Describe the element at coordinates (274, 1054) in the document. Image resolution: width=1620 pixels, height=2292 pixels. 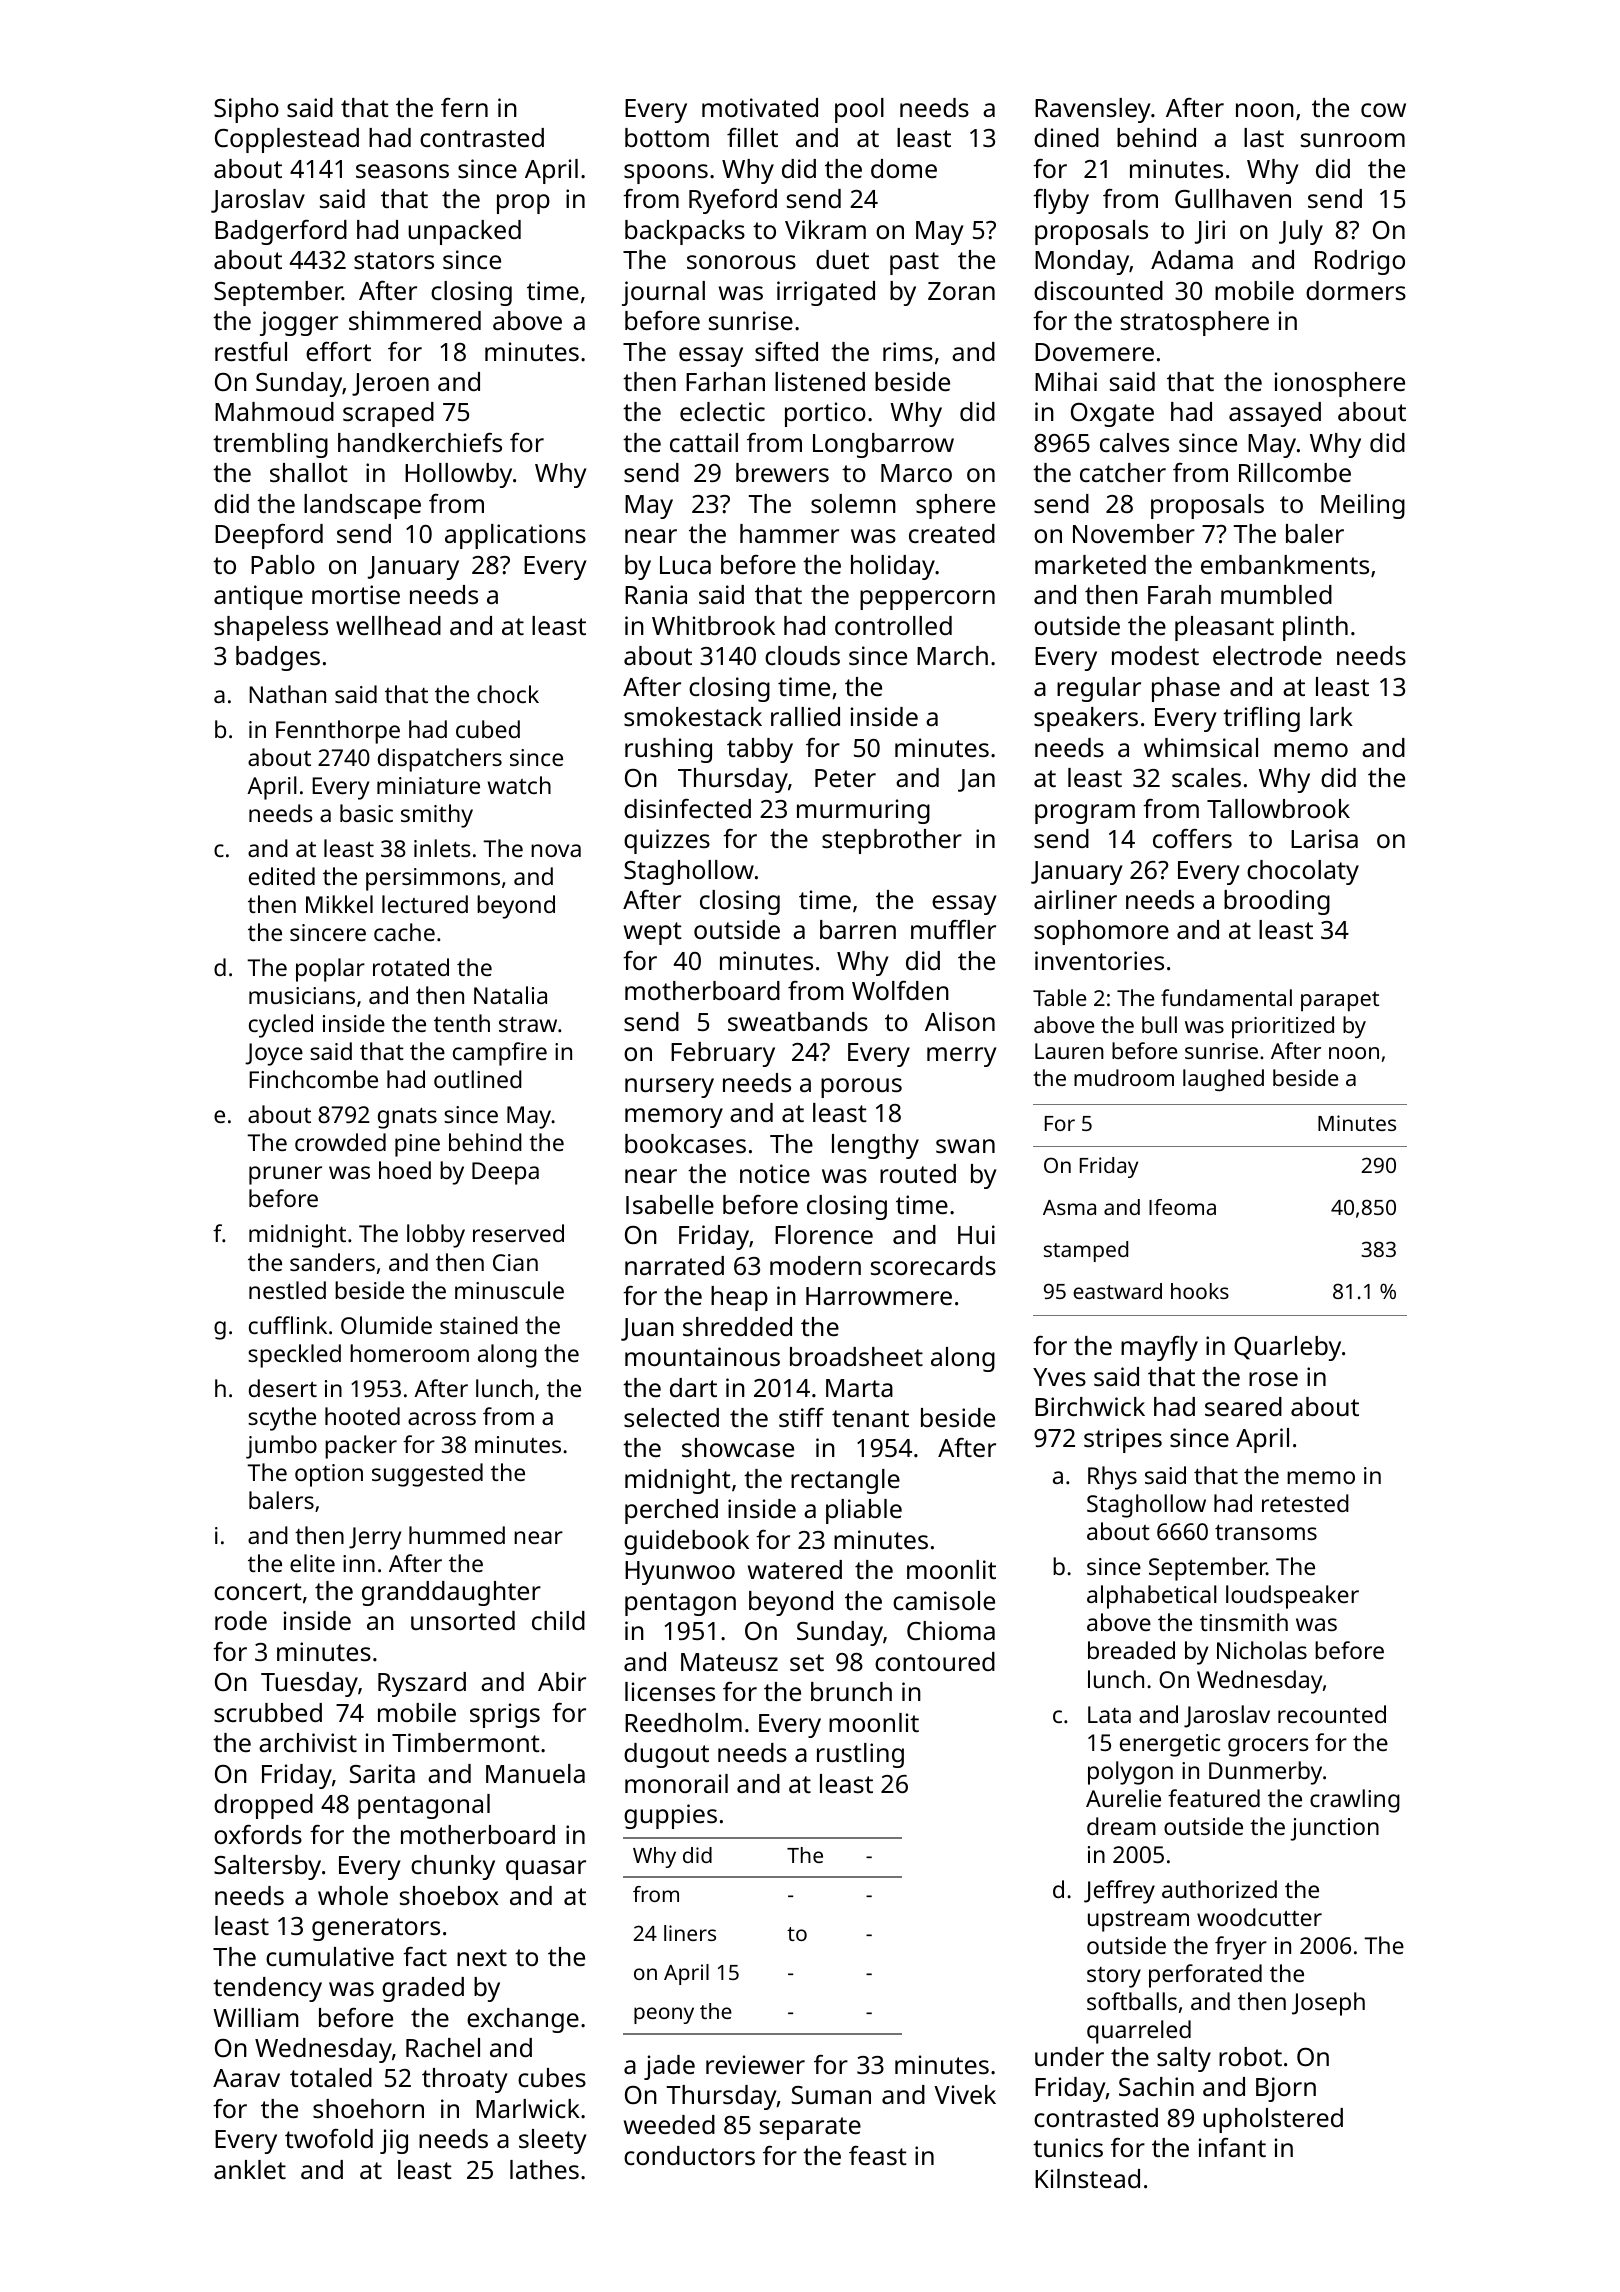
I see `Joyce` at that location.
